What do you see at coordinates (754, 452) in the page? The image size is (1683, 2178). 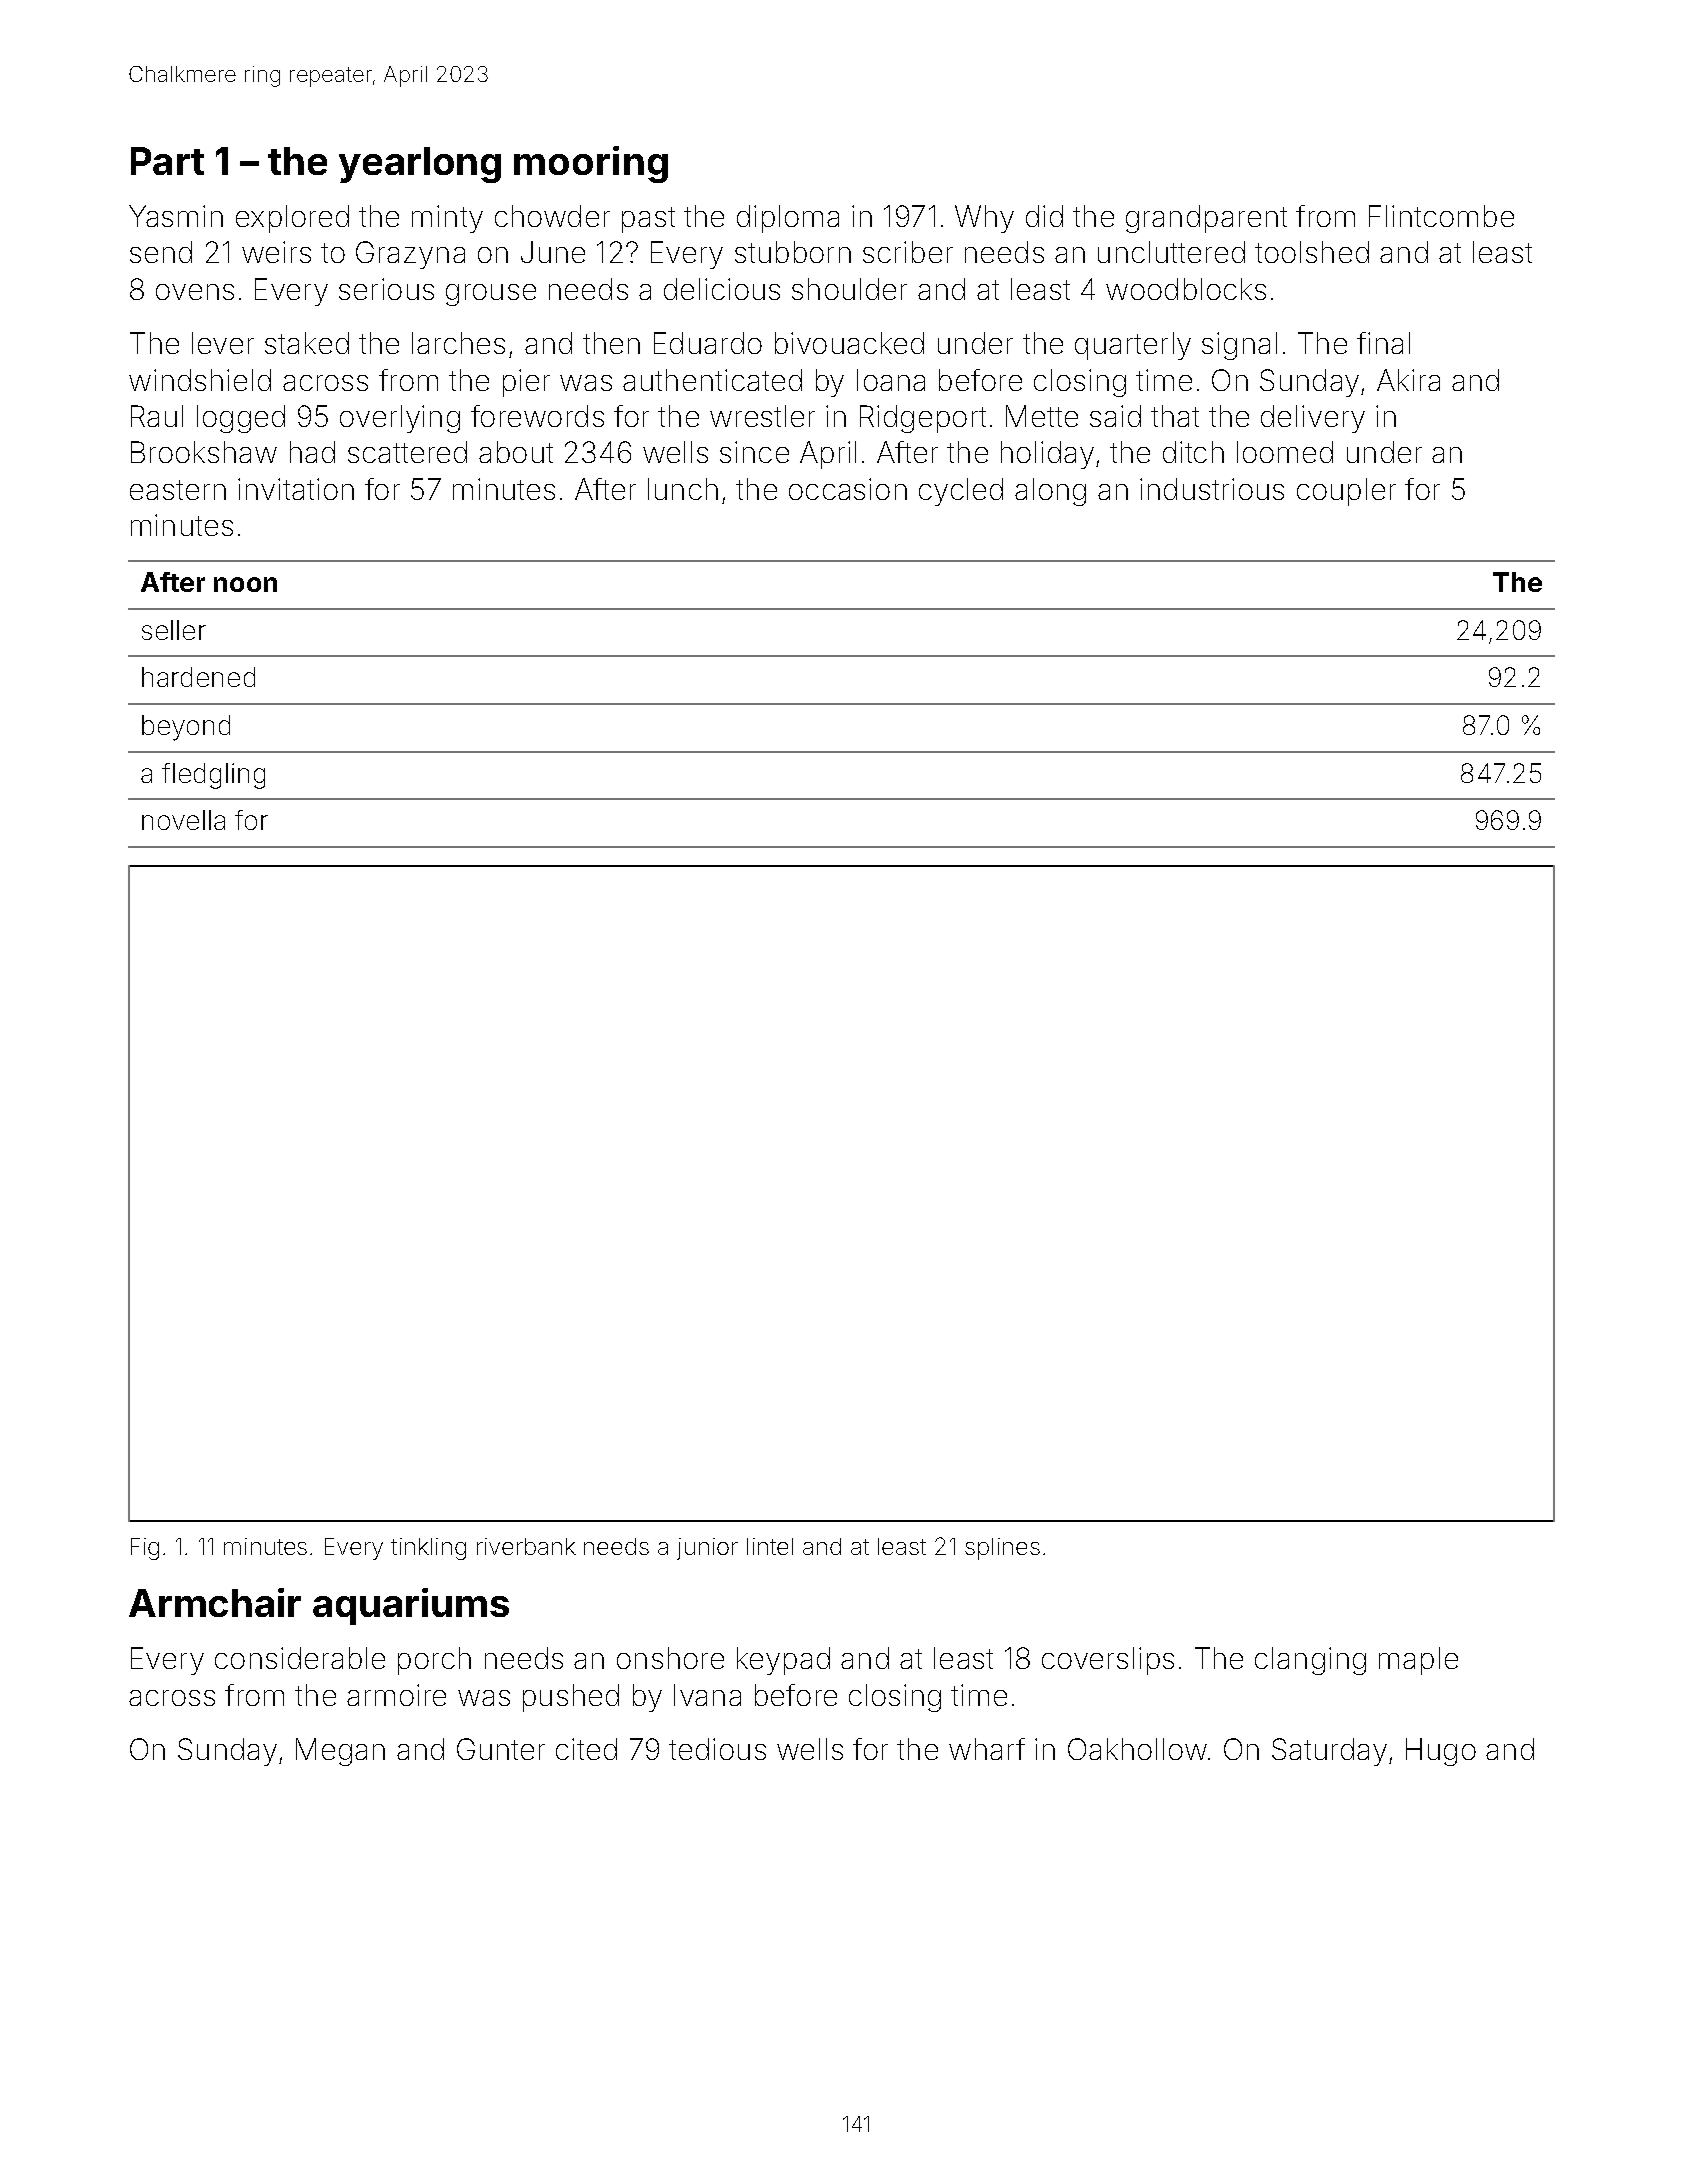 I see `since` at bounding box center [754, 452].
